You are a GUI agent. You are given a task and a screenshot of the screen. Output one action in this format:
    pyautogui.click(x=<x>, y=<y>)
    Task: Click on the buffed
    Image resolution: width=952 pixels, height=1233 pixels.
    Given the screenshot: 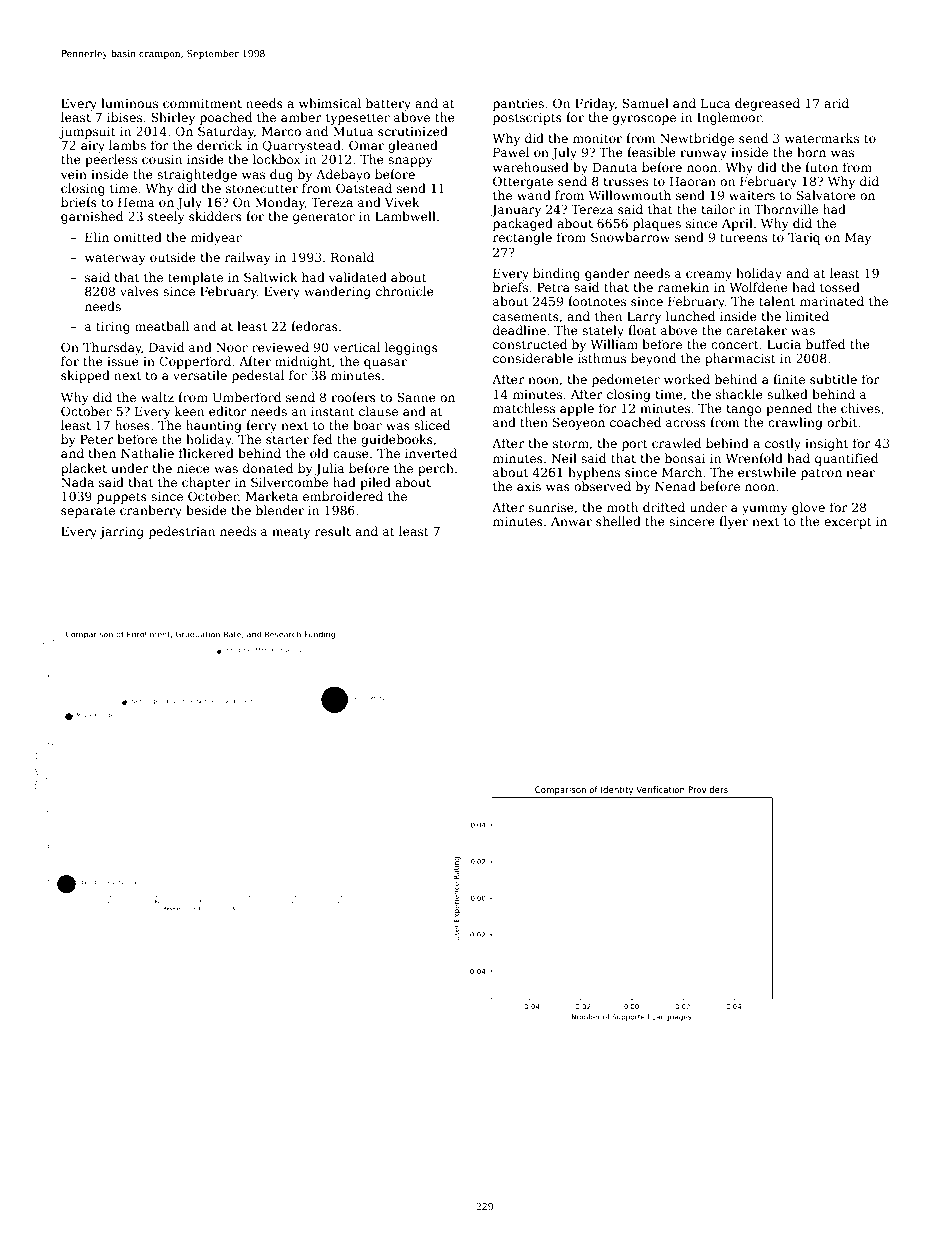 What is the action you would take?
    pyautogui.click(x=825, y=344)
